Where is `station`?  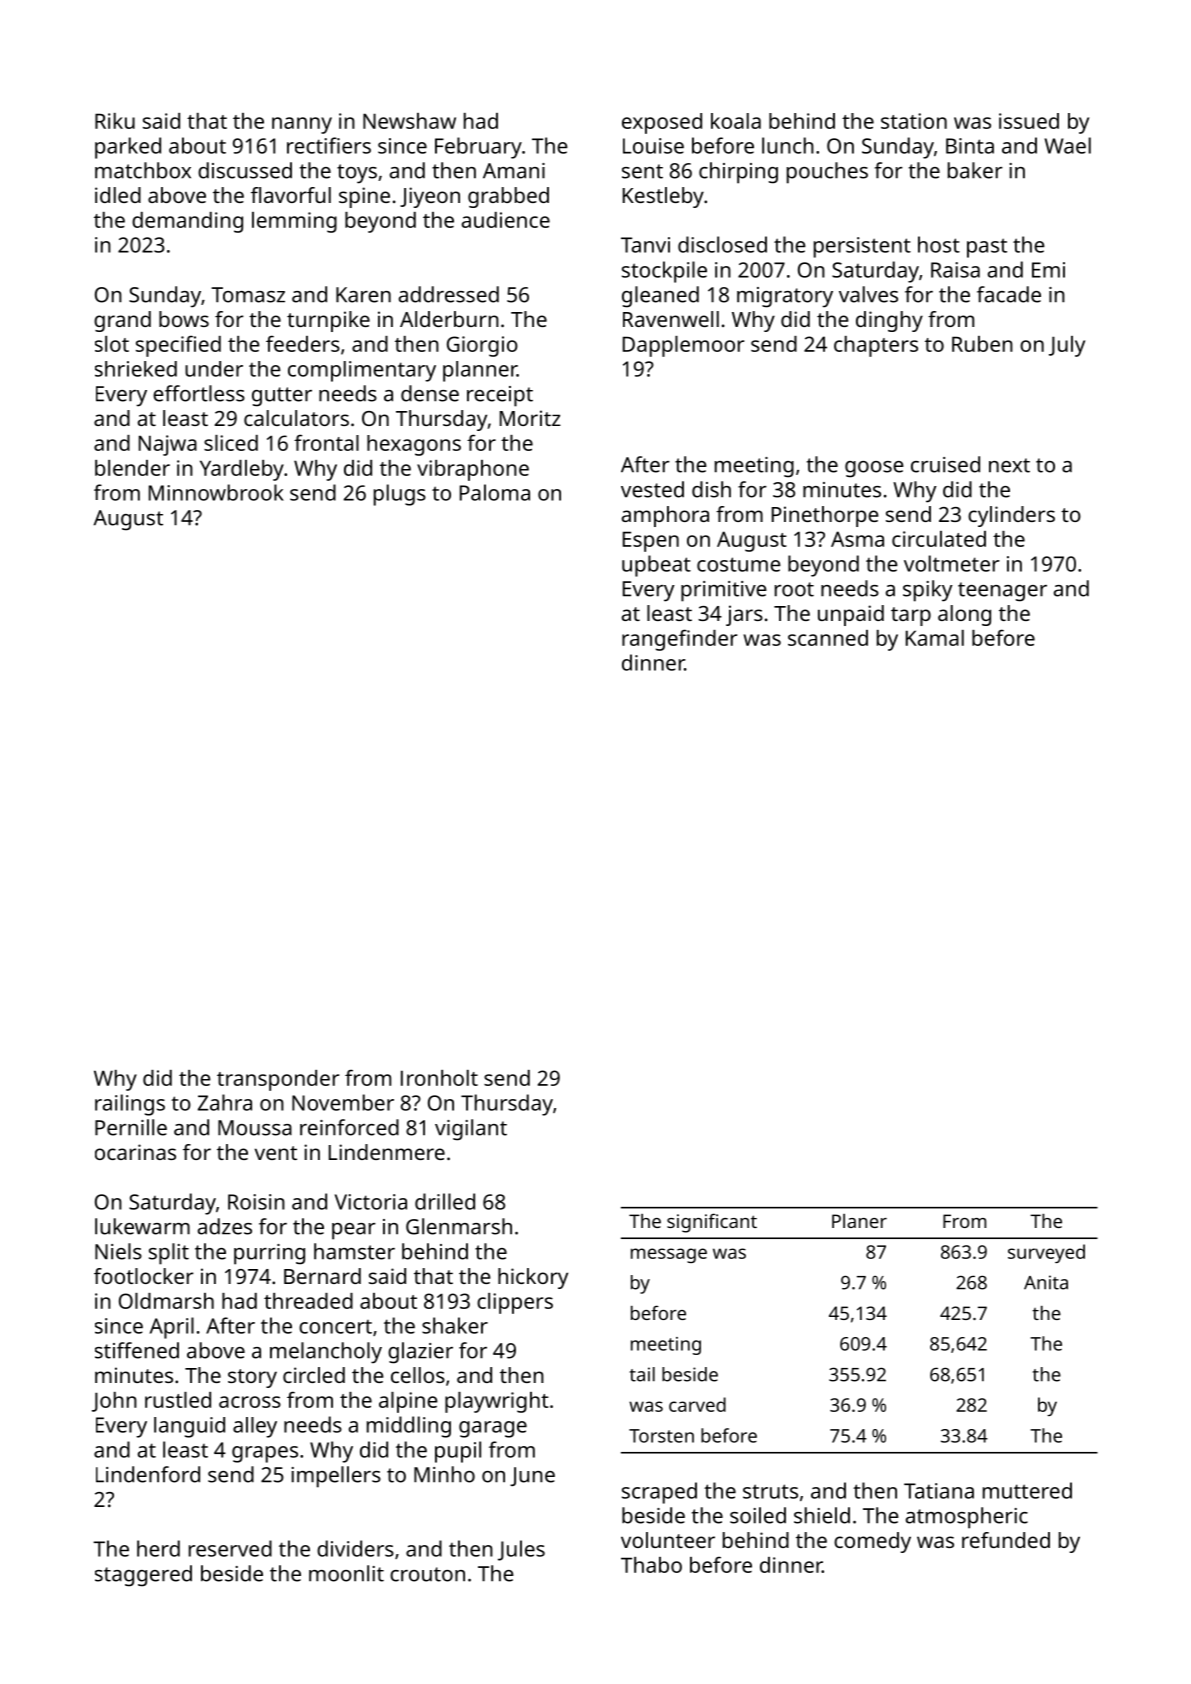
station is located at coordinates (914, 121).
